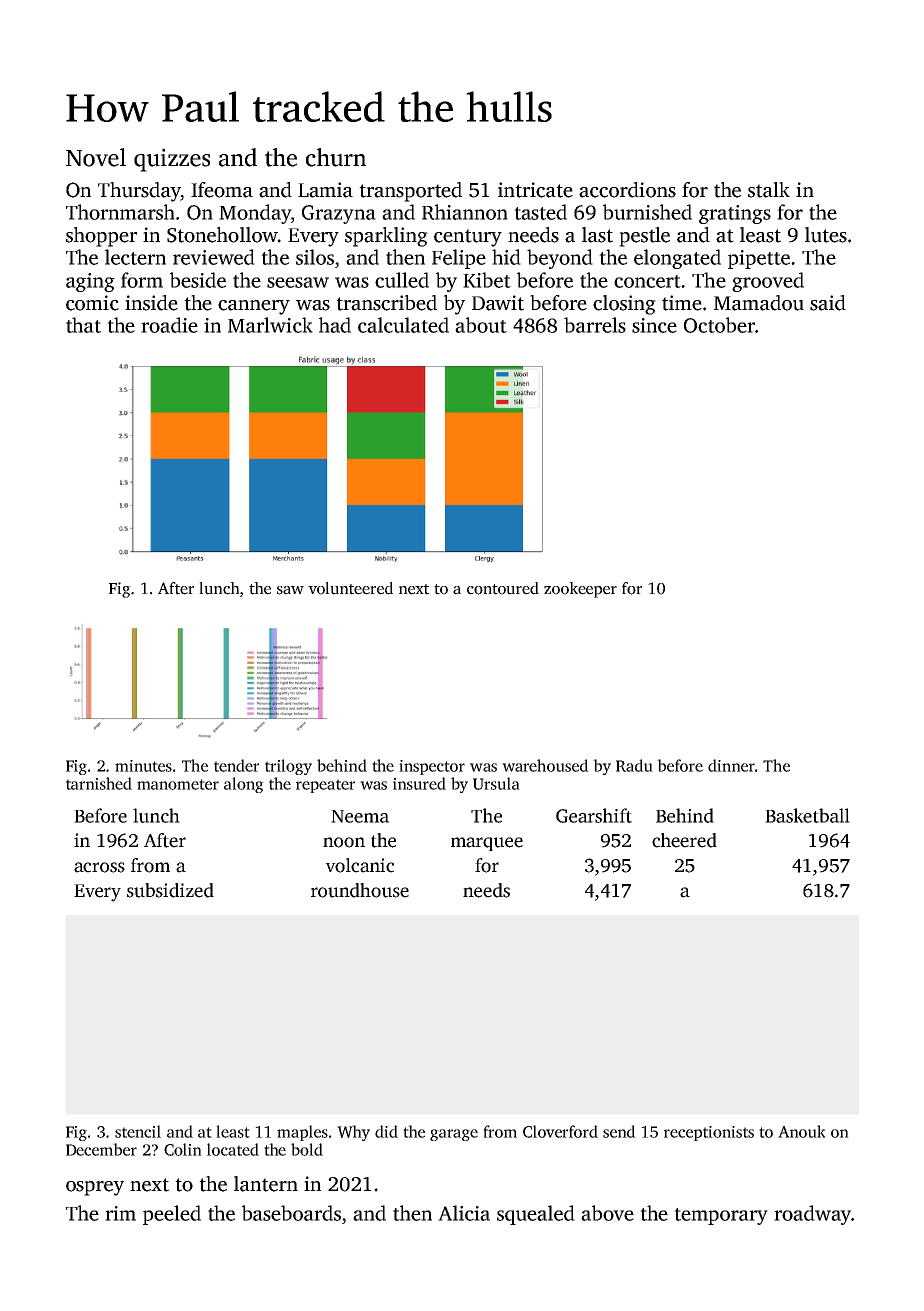 This page has width=924, height=1311. Describe the element at coordinates (731, 765) in the page. I see `dinner` at that location.
